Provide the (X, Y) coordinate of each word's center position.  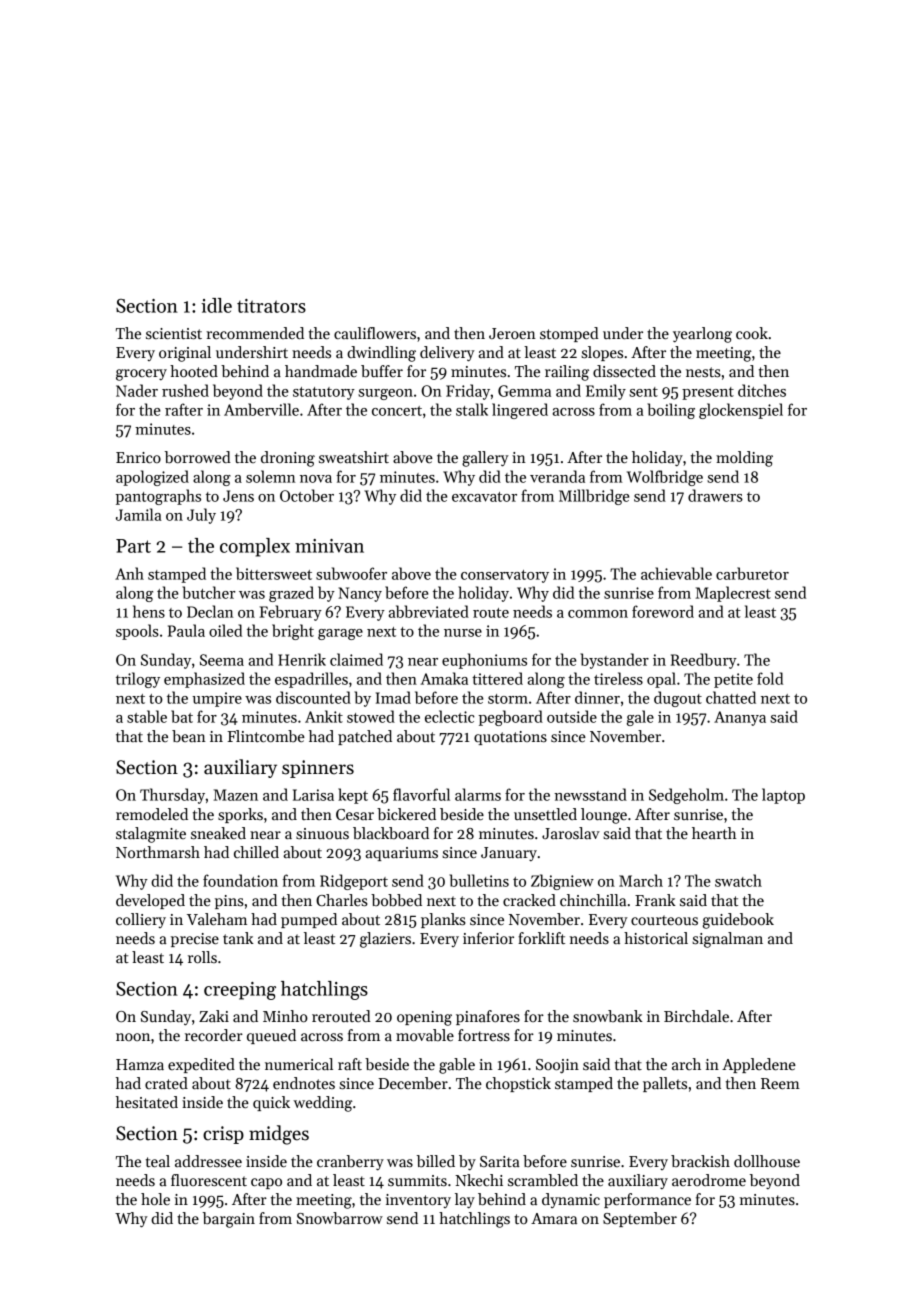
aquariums (401, 854)
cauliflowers (375, 333)
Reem (780, 1083)
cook (752, 333)
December (413, 1083)
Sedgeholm (686, 796)
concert (397, 411)
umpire (217, 699)
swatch (738, 880)
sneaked (218, 833)
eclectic (450, 716)
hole (155, 1199)
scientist (174, 333)
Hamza (140, 1064)
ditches (762, 390)
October (307, 495)
